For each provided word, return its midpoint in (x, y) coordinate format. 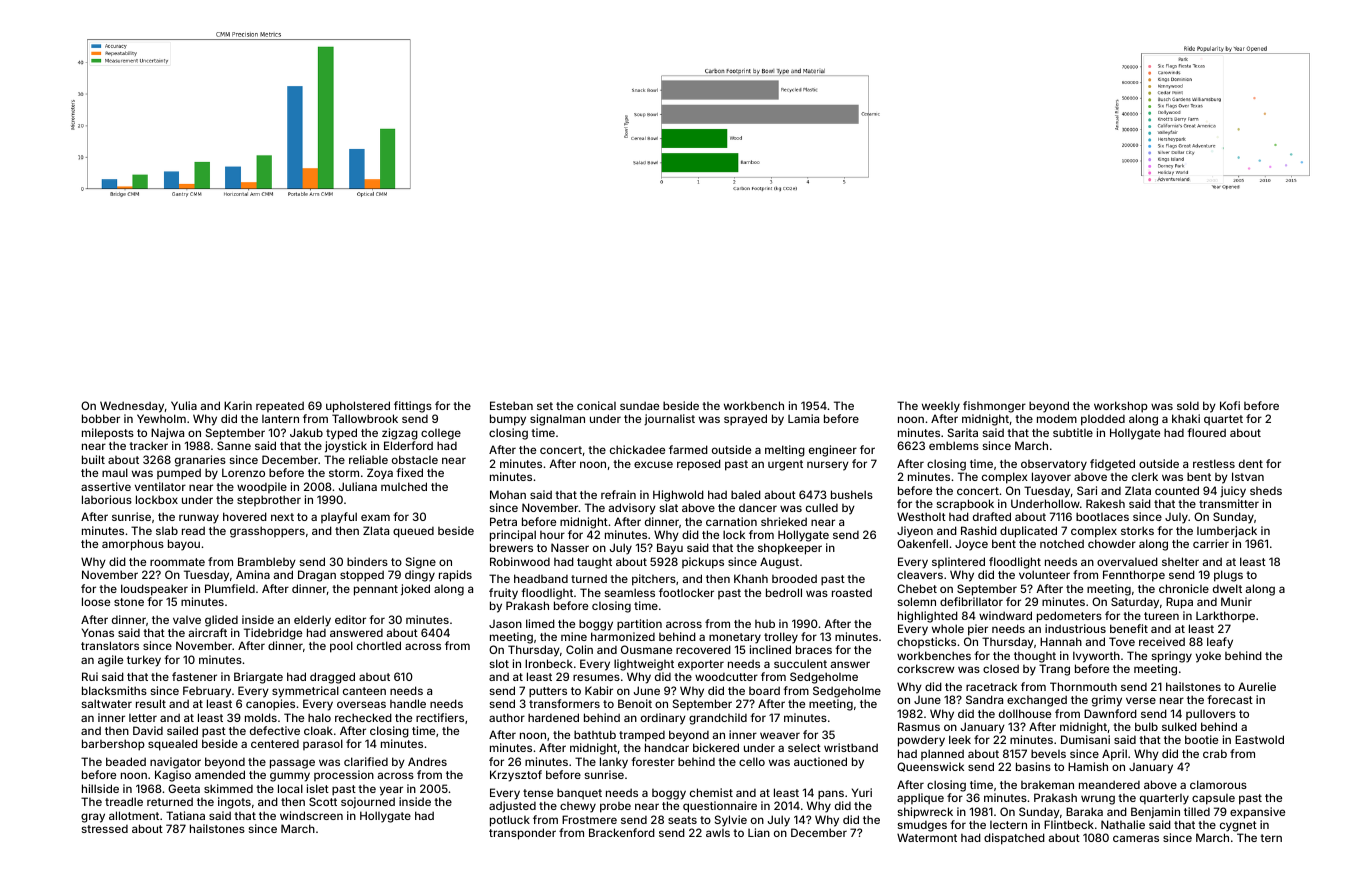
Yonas (98, 632)
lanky (614, 763)
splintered (958, 562)
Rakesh (1105, 503)
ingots (234, 803)
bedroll (784, 592)
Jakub (306, 432)
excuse (653, 464)
